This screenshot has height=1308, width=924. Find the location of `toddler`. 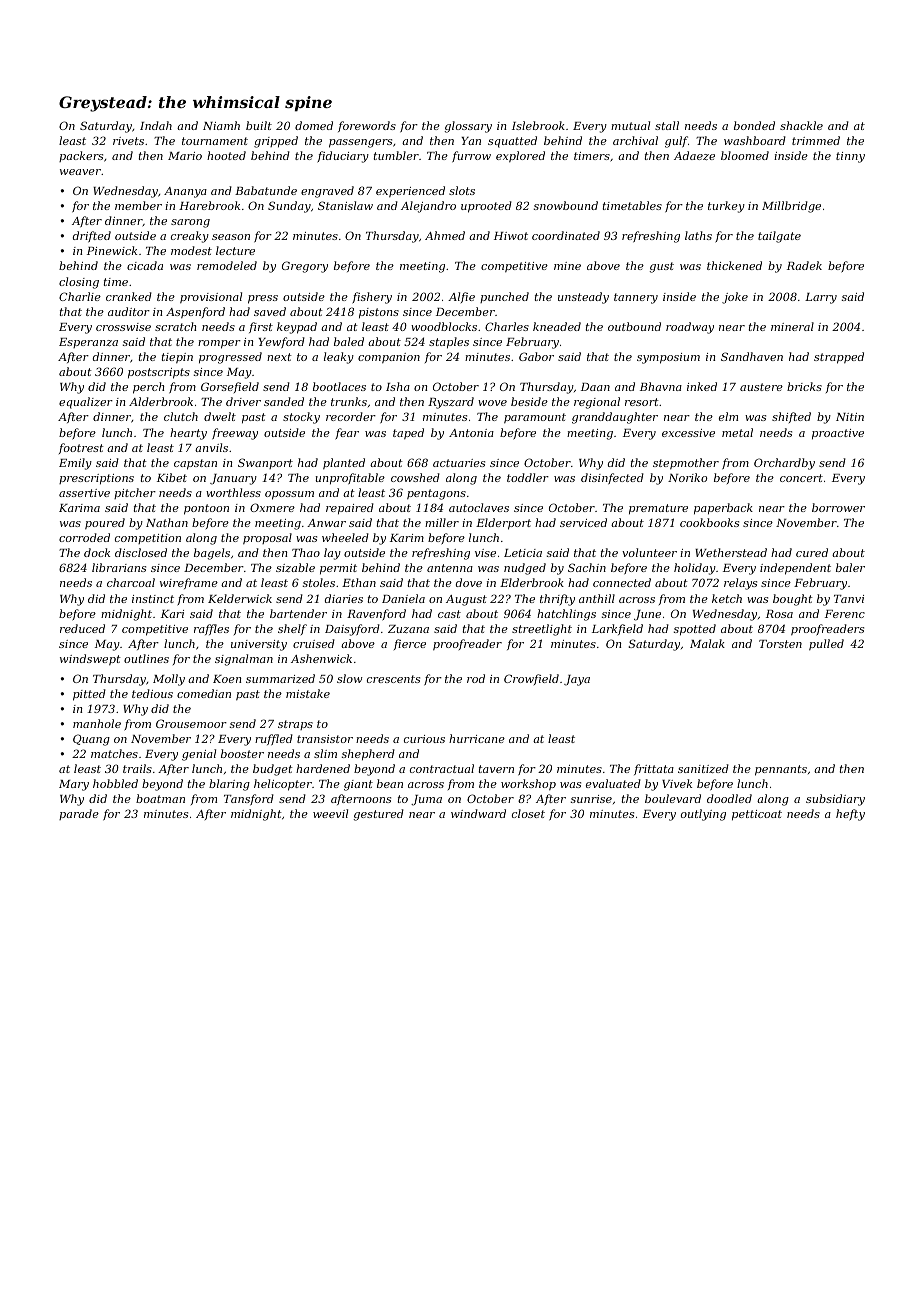

toddler is located at coordinates (528, 477).
